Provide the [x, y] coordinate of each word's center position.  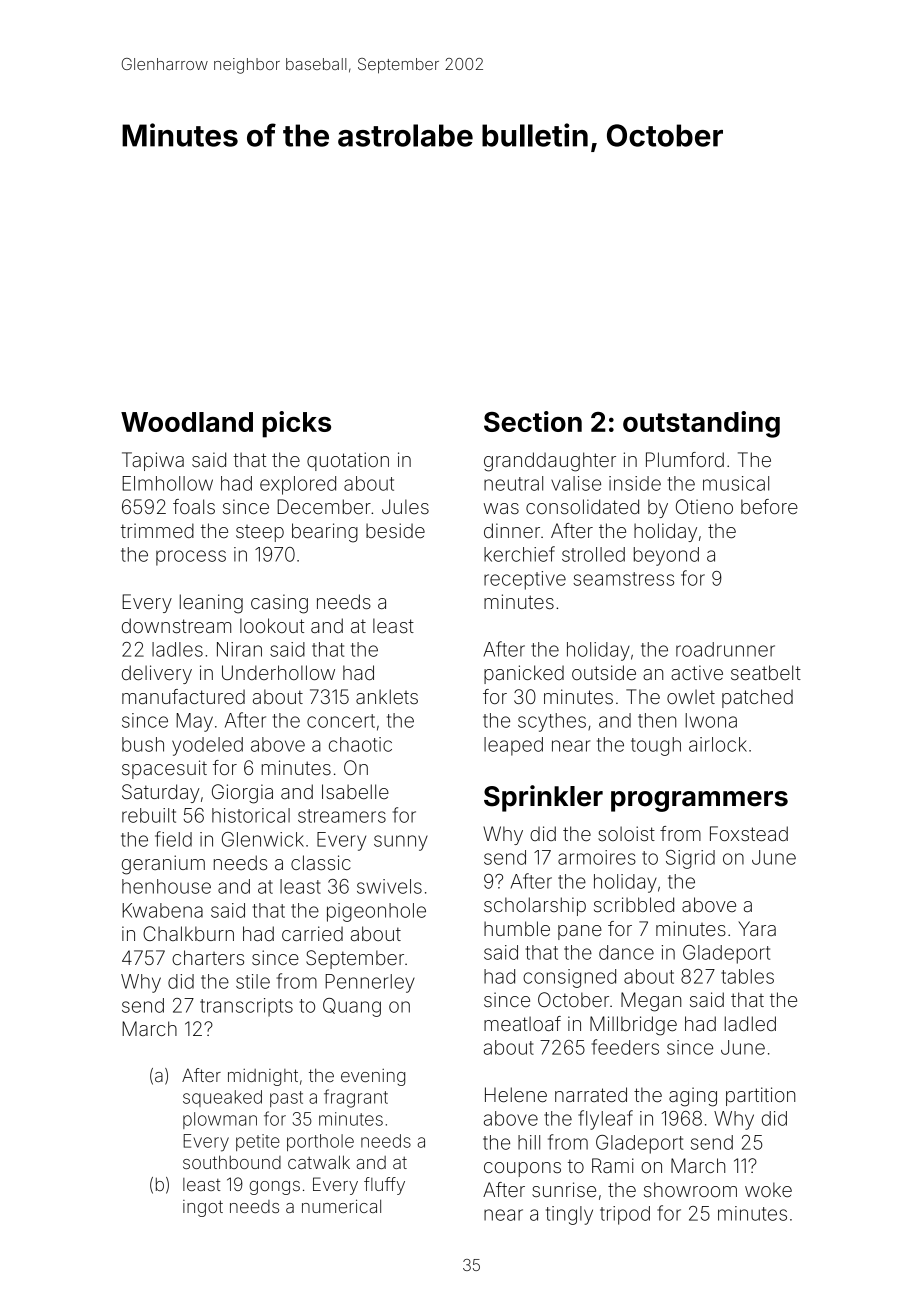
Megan [651, 1002]
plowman [220, 1120]
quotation [348, 461]
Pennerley [370, 983]
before [769, 506]
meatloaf [522, 1023]
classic [321, 862]
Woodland [187, 422]
